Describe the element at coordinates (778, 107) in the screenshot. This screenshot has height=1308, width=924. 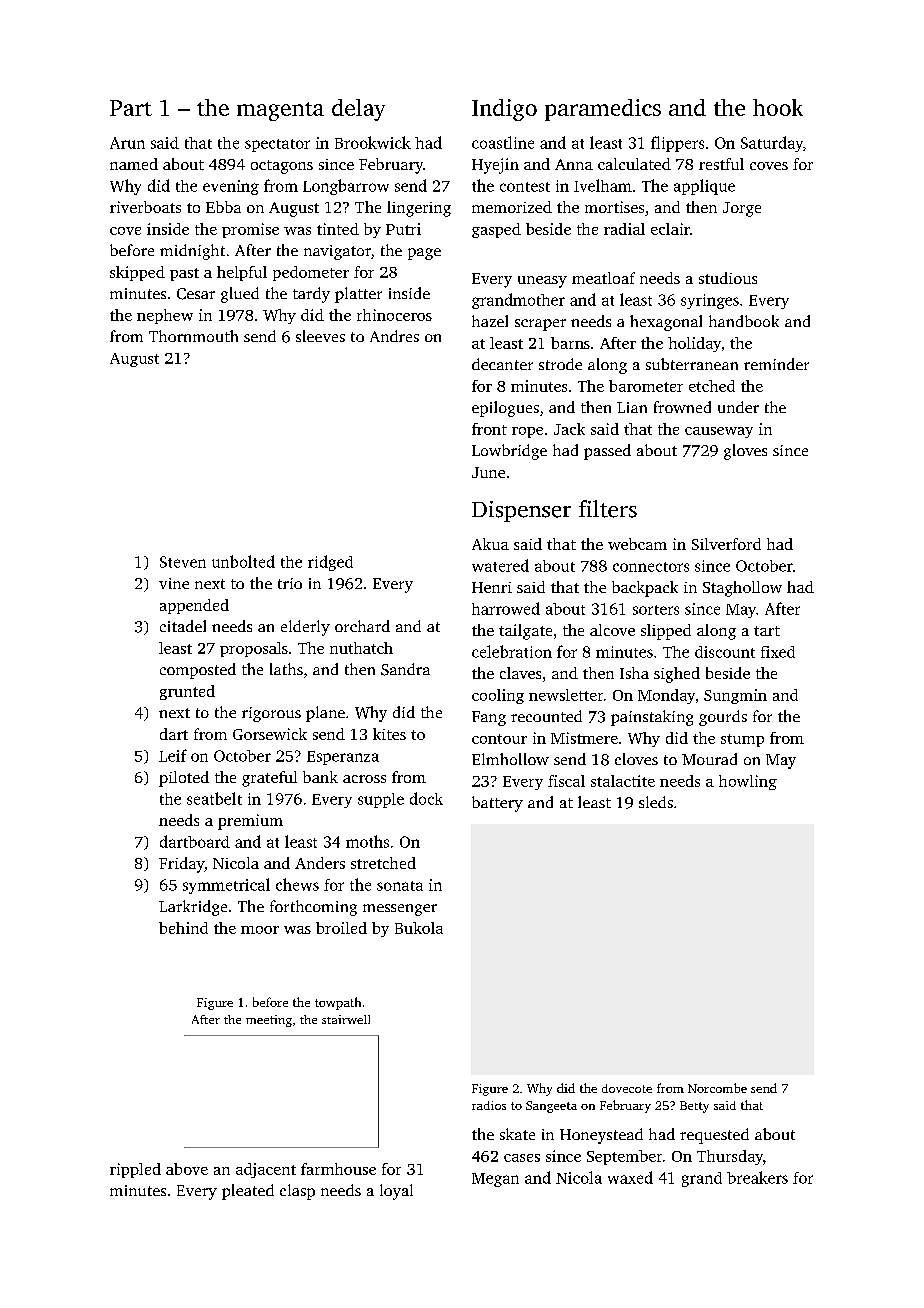
I see `hook` at that location.
